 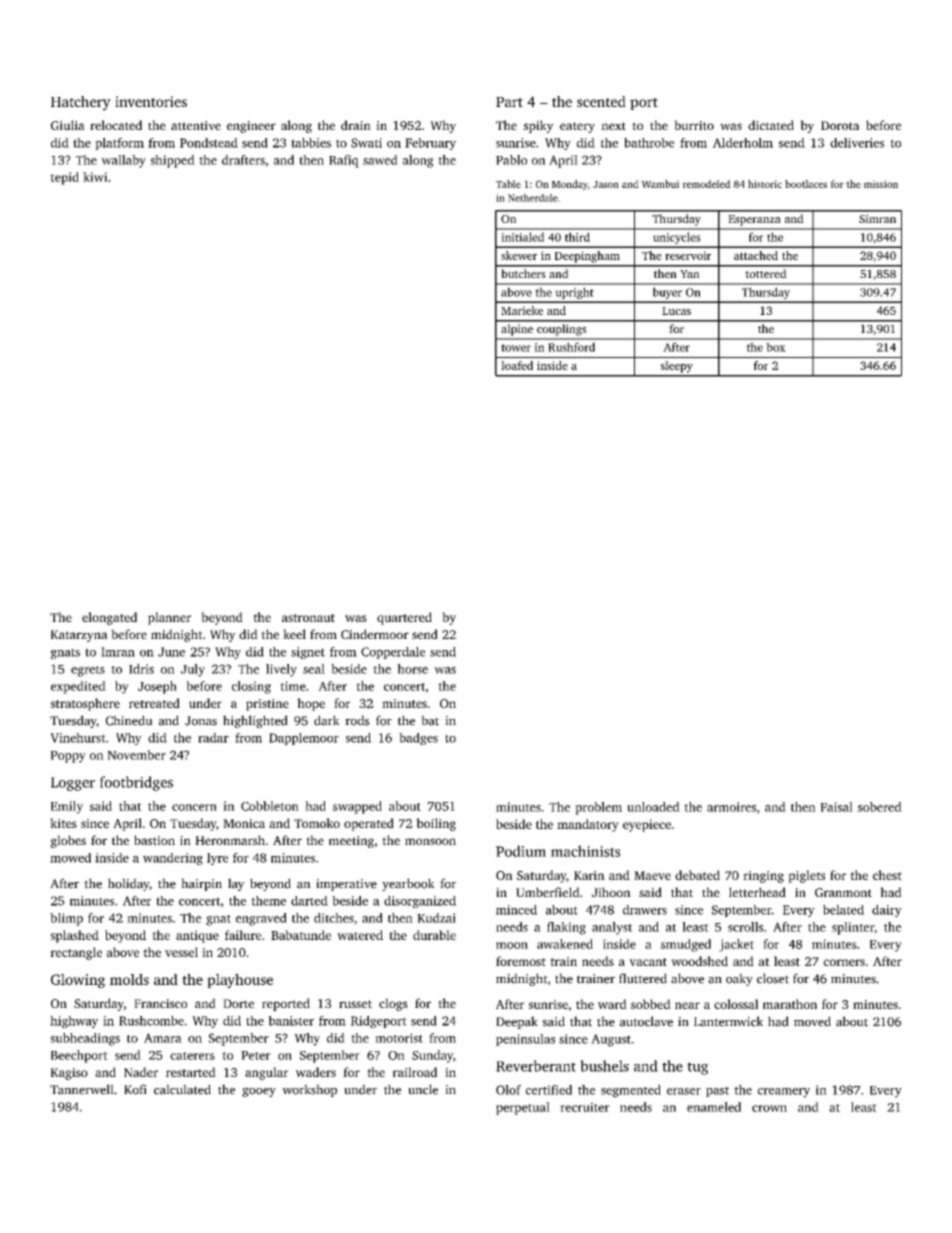 I want to click on horse, so click(x=412, y=669).
